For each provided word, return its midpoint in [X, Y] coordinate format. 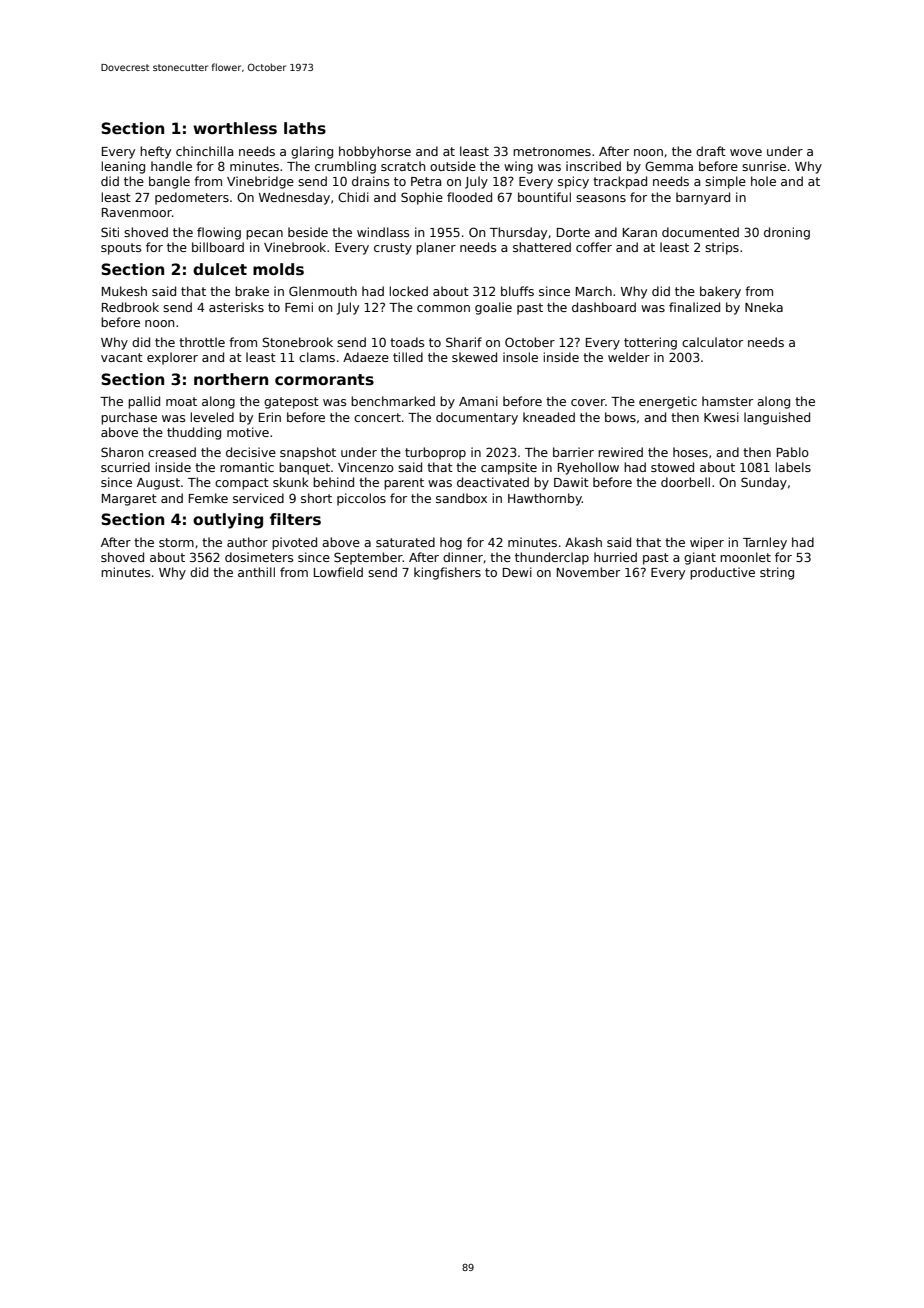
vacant [122, 357]
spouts [121, 249]
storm [176, 542]
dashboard [604, 307]
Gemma [669, 166]
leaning [123, 167]
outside [453, 166]
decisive [251, 452]
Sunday [764, 483]
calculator [712, 342]
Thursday [518, 233]
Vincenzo [366, 467]
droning [787, 233]
